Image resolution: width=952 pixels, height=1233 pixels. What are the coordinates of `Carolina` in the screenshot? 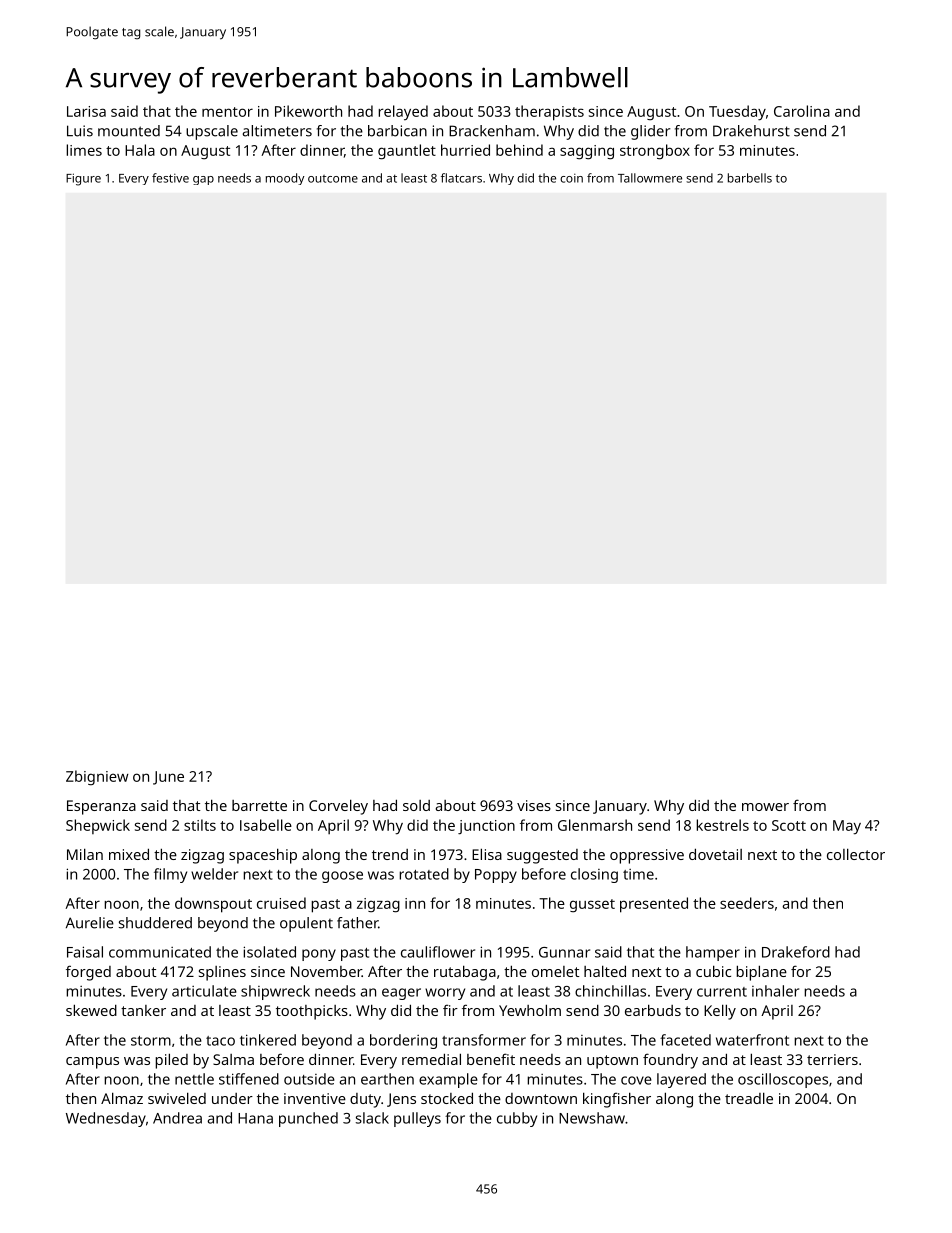 It's located at (802, 111).
